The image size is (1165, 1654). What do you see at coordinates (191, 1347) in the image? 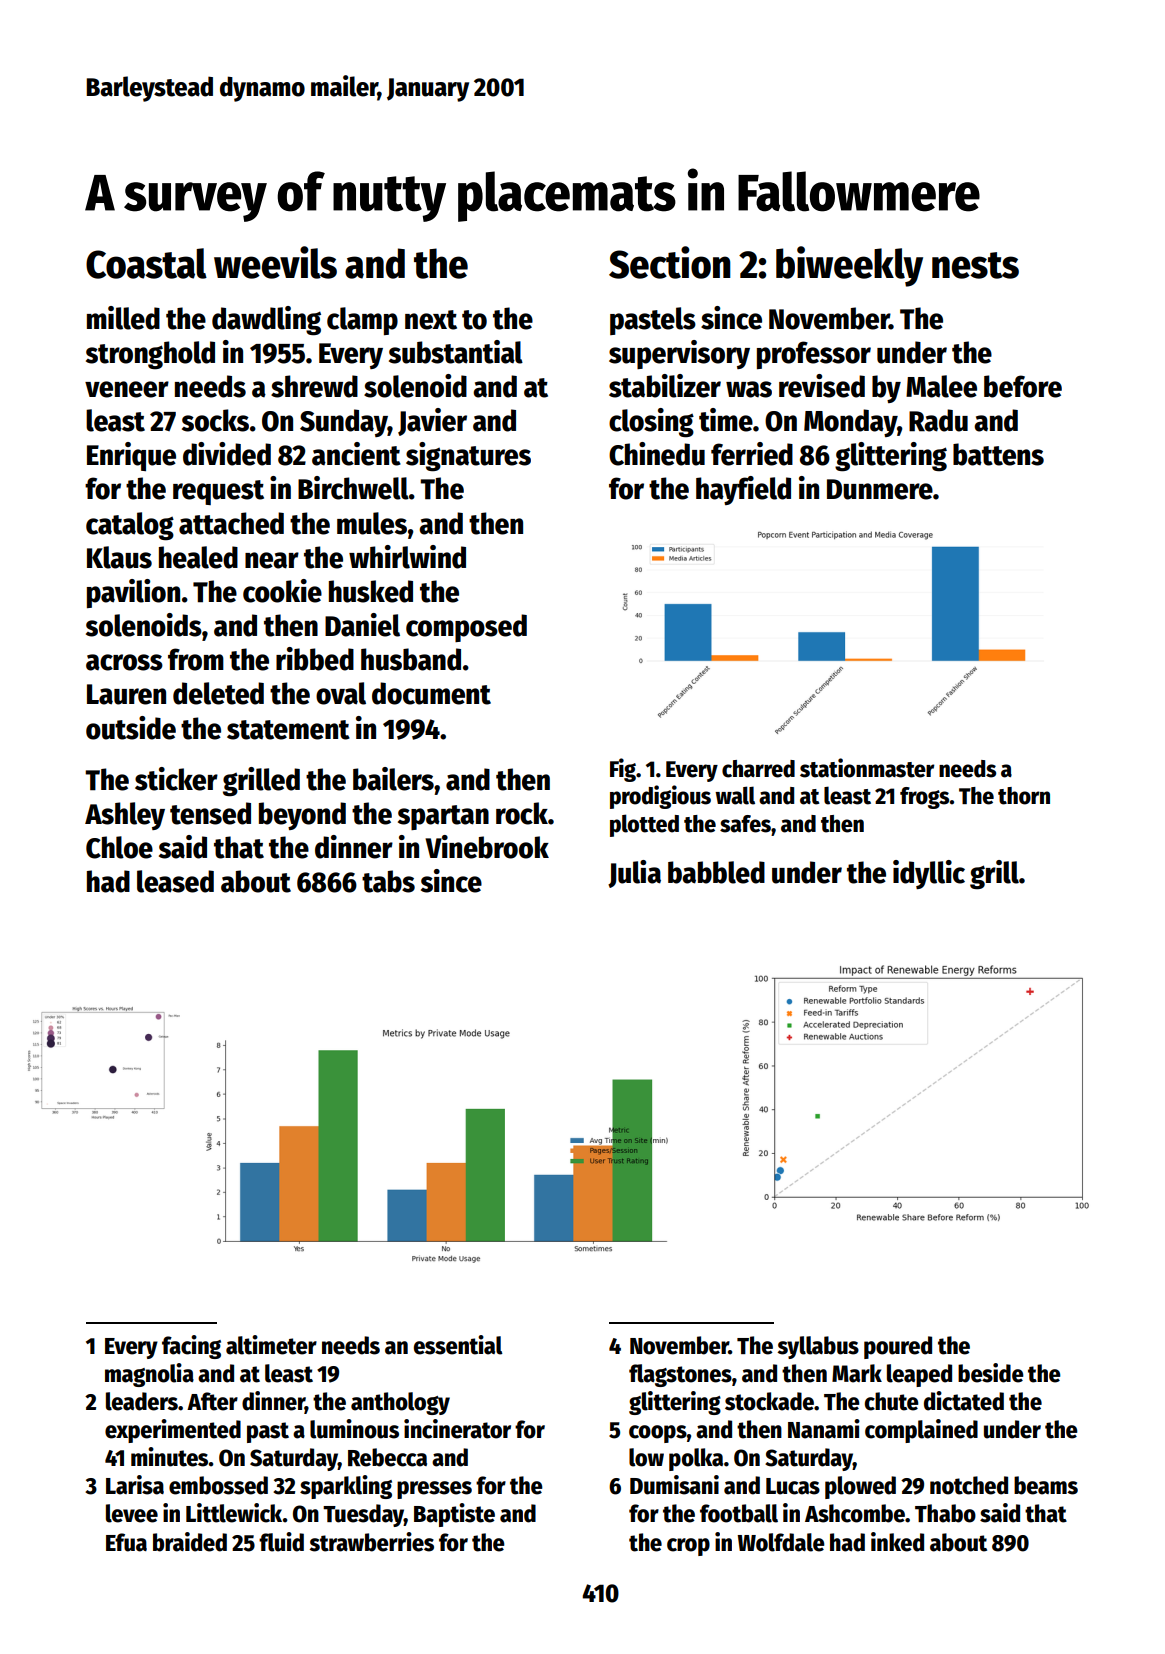
I see `facing` at bounding box center [191, 1347].
